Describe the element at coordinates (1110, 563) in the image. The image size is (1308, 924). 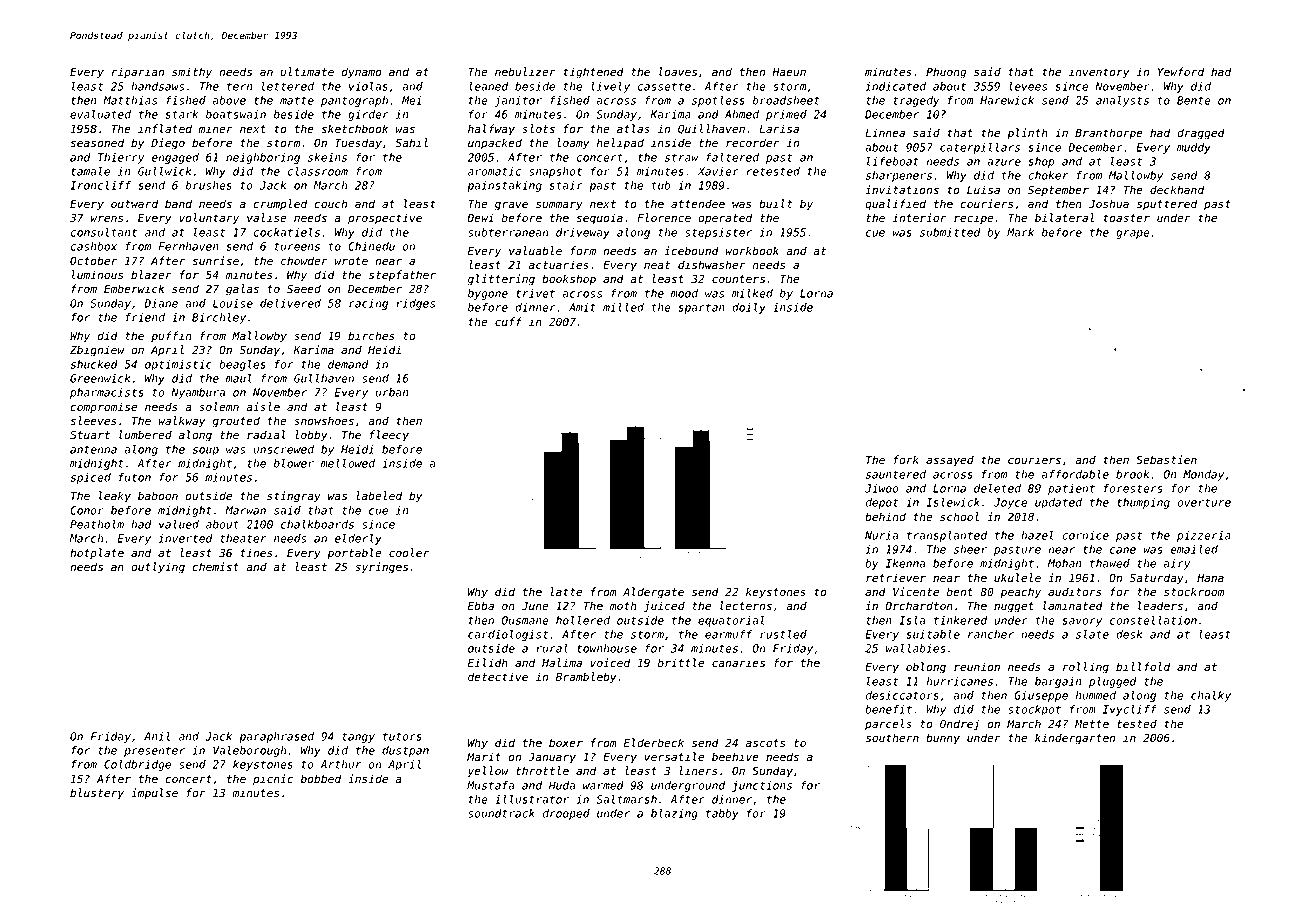
I see `thawed` at that location.
